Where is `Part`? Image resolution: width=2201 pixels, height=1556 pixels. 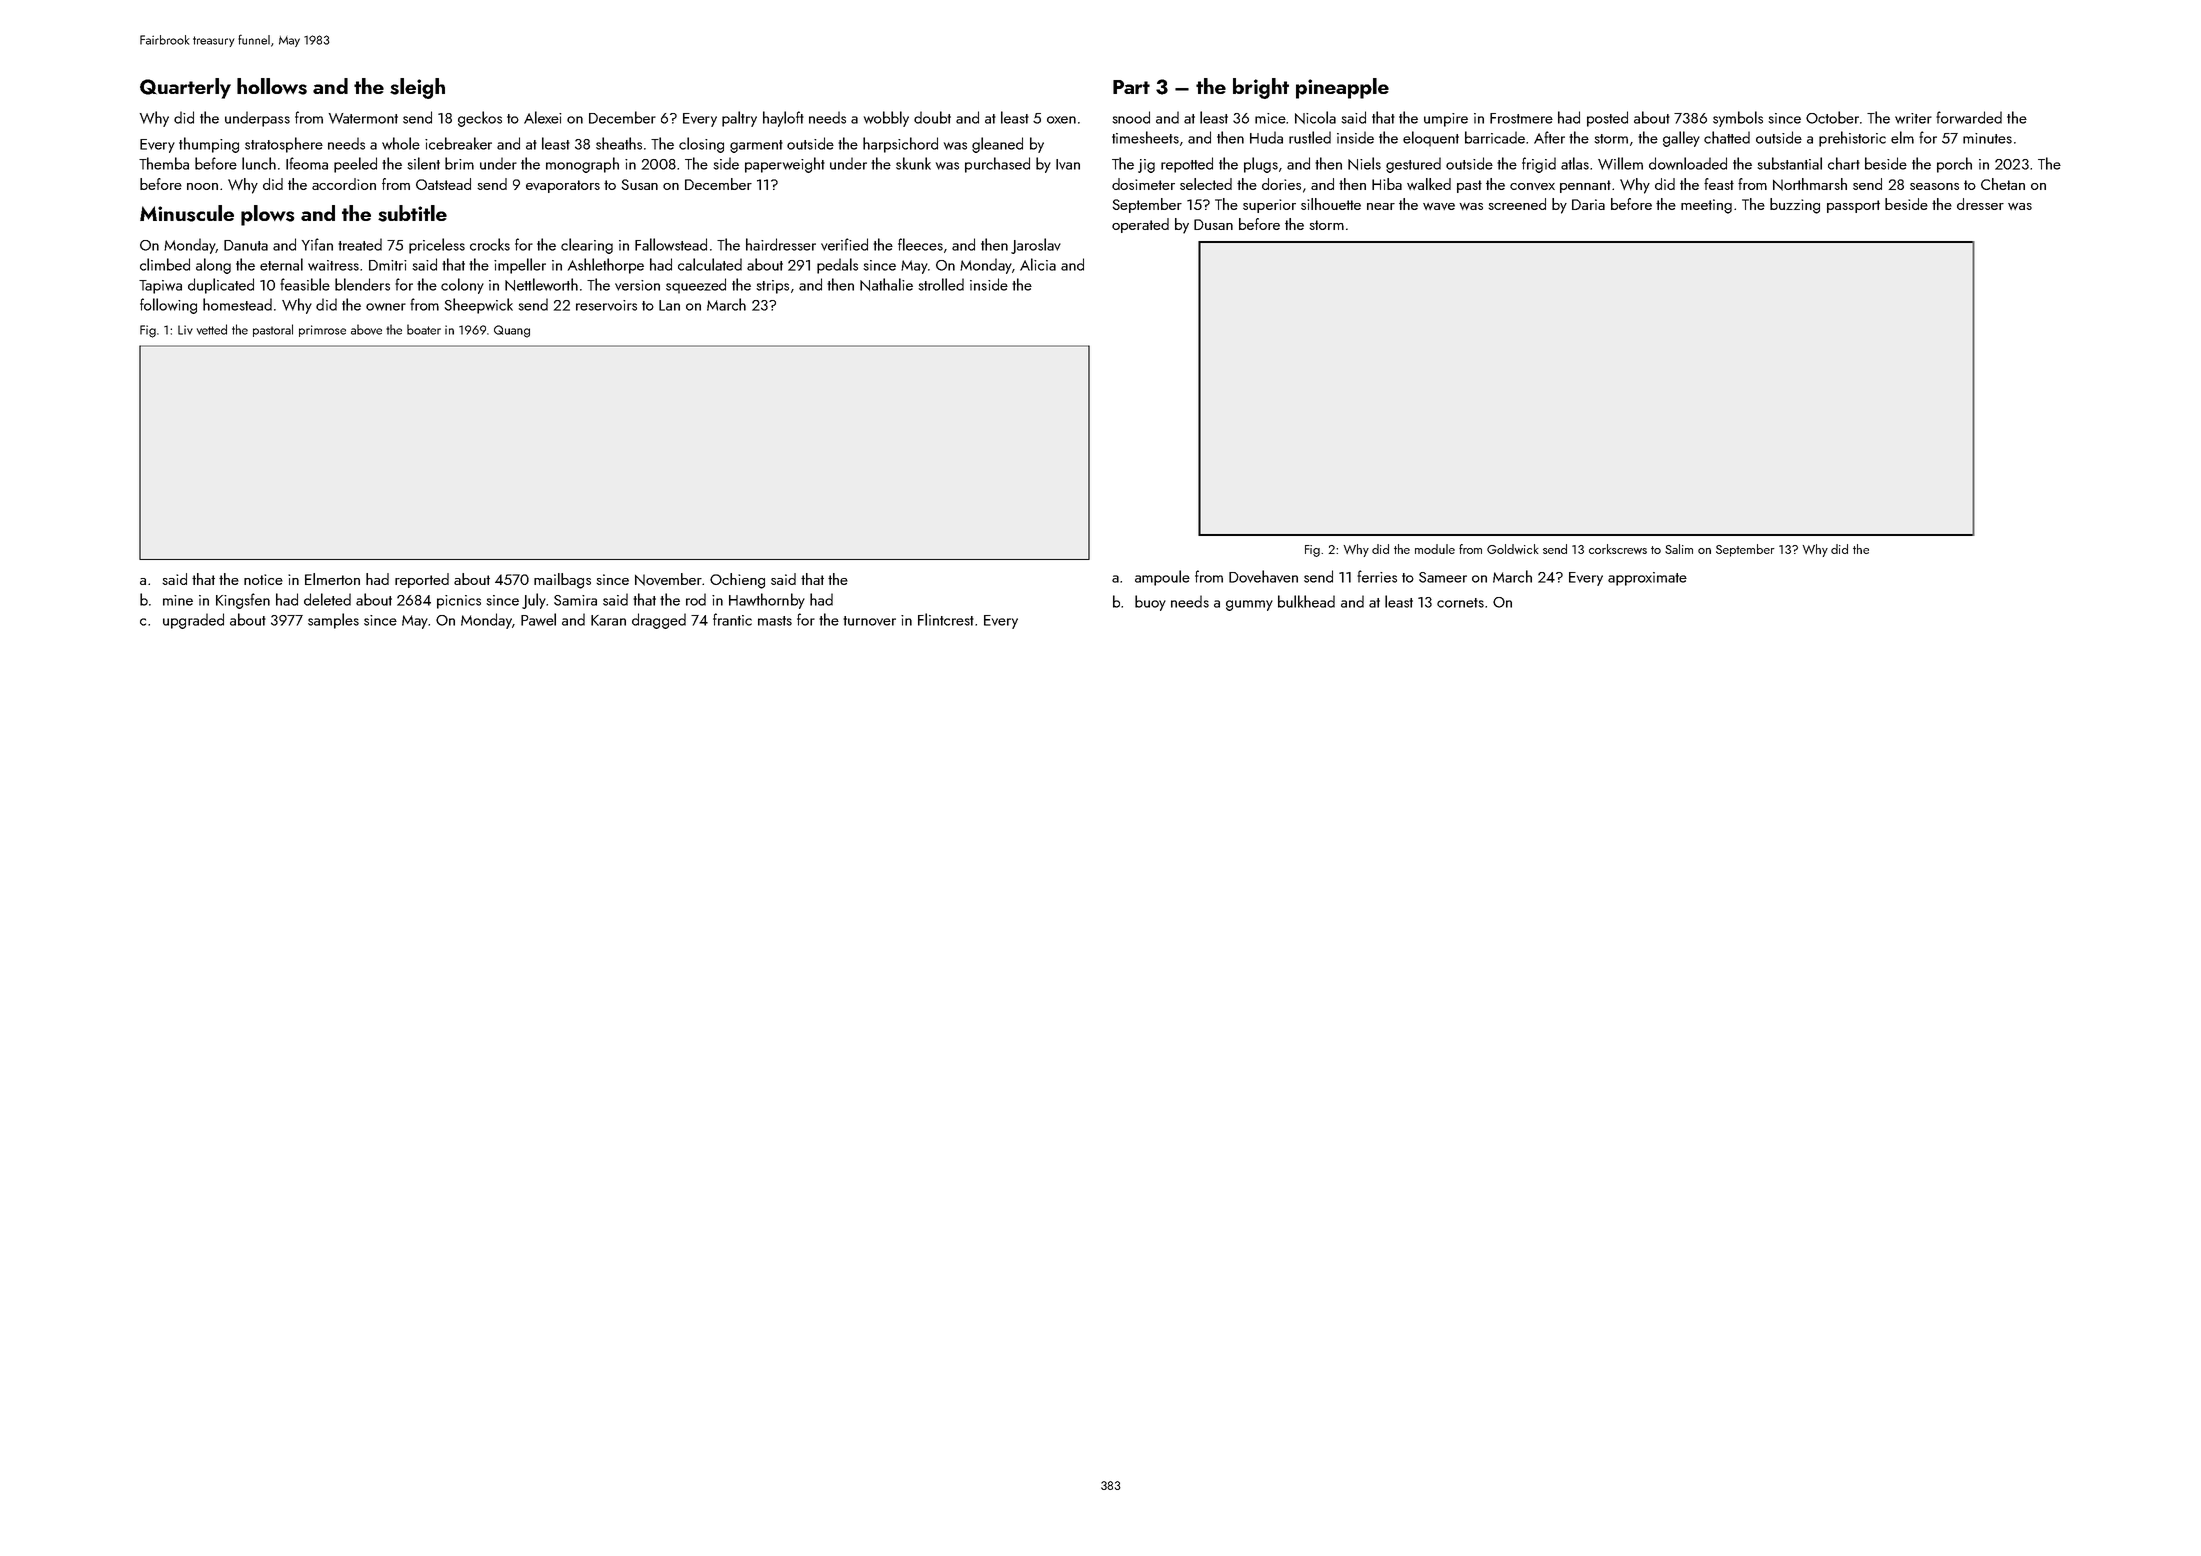
Part is located at coordinates (1131, 87).
